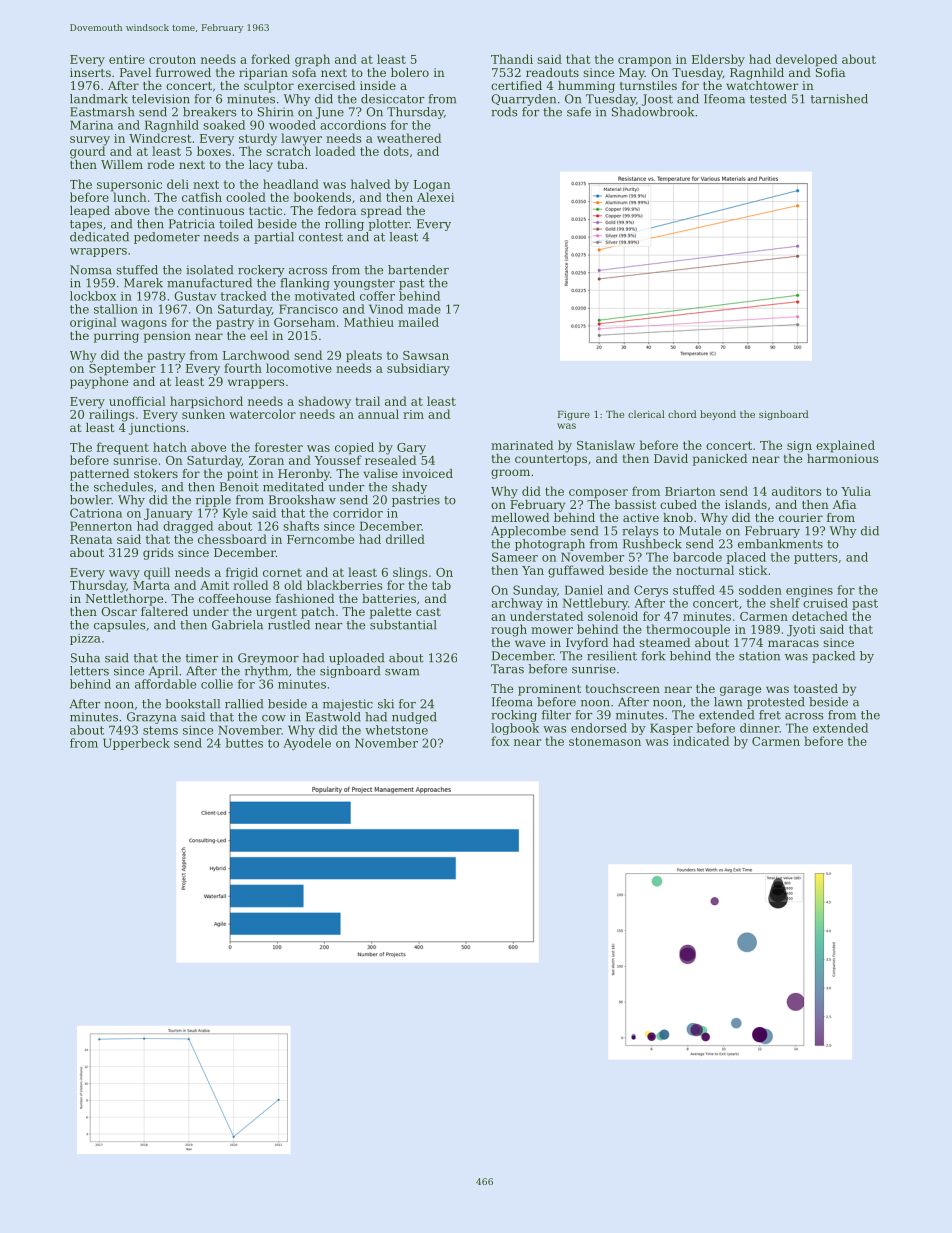 The height and width of the screenshot is (1233, 952). What do you see at coordinates (116, 309) in the screenshot?
I see `stallion` at bounding box center [116, 309].
